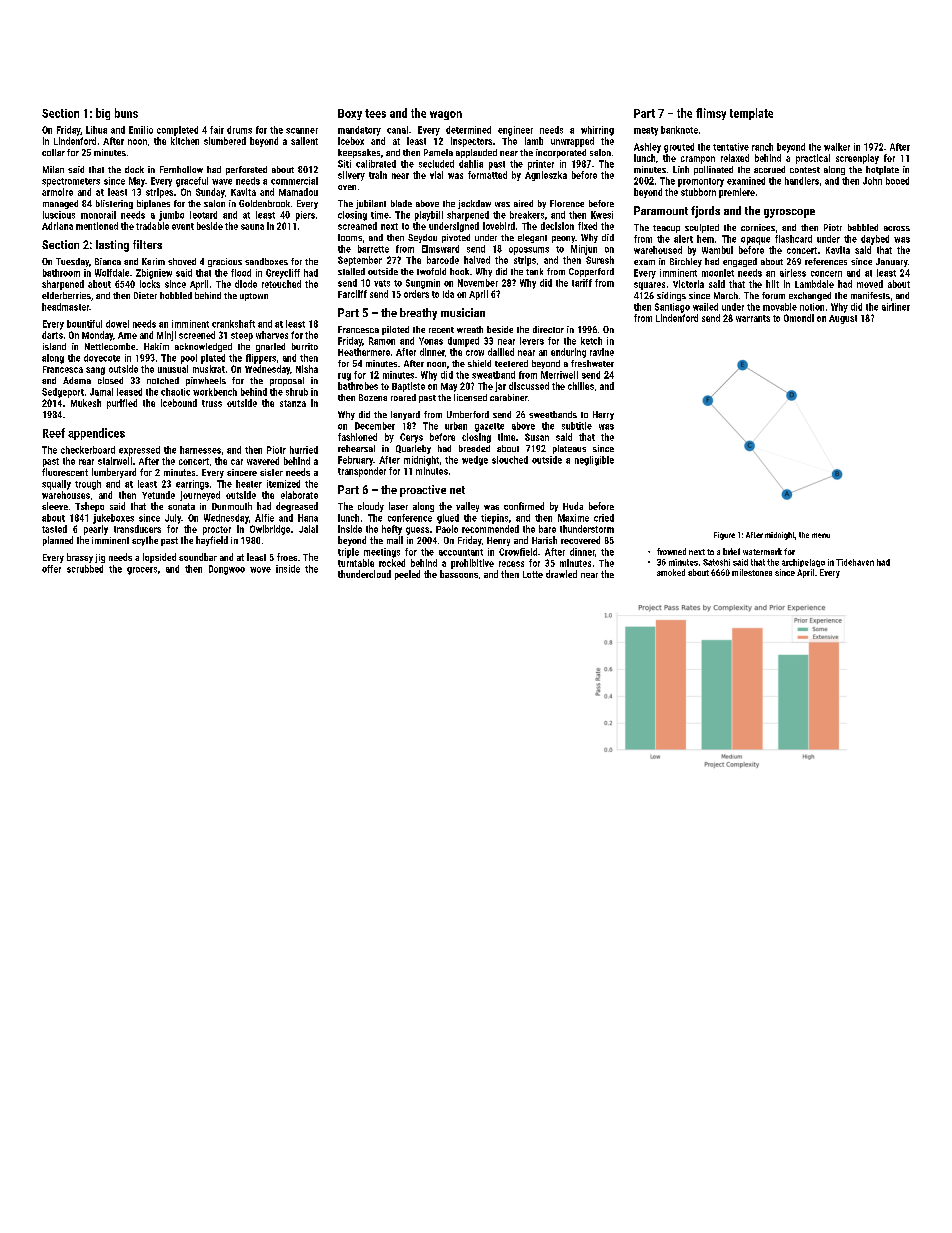 This screenshot has width=952, height=1233. I want to click on flimsy, so click(711, 114).
